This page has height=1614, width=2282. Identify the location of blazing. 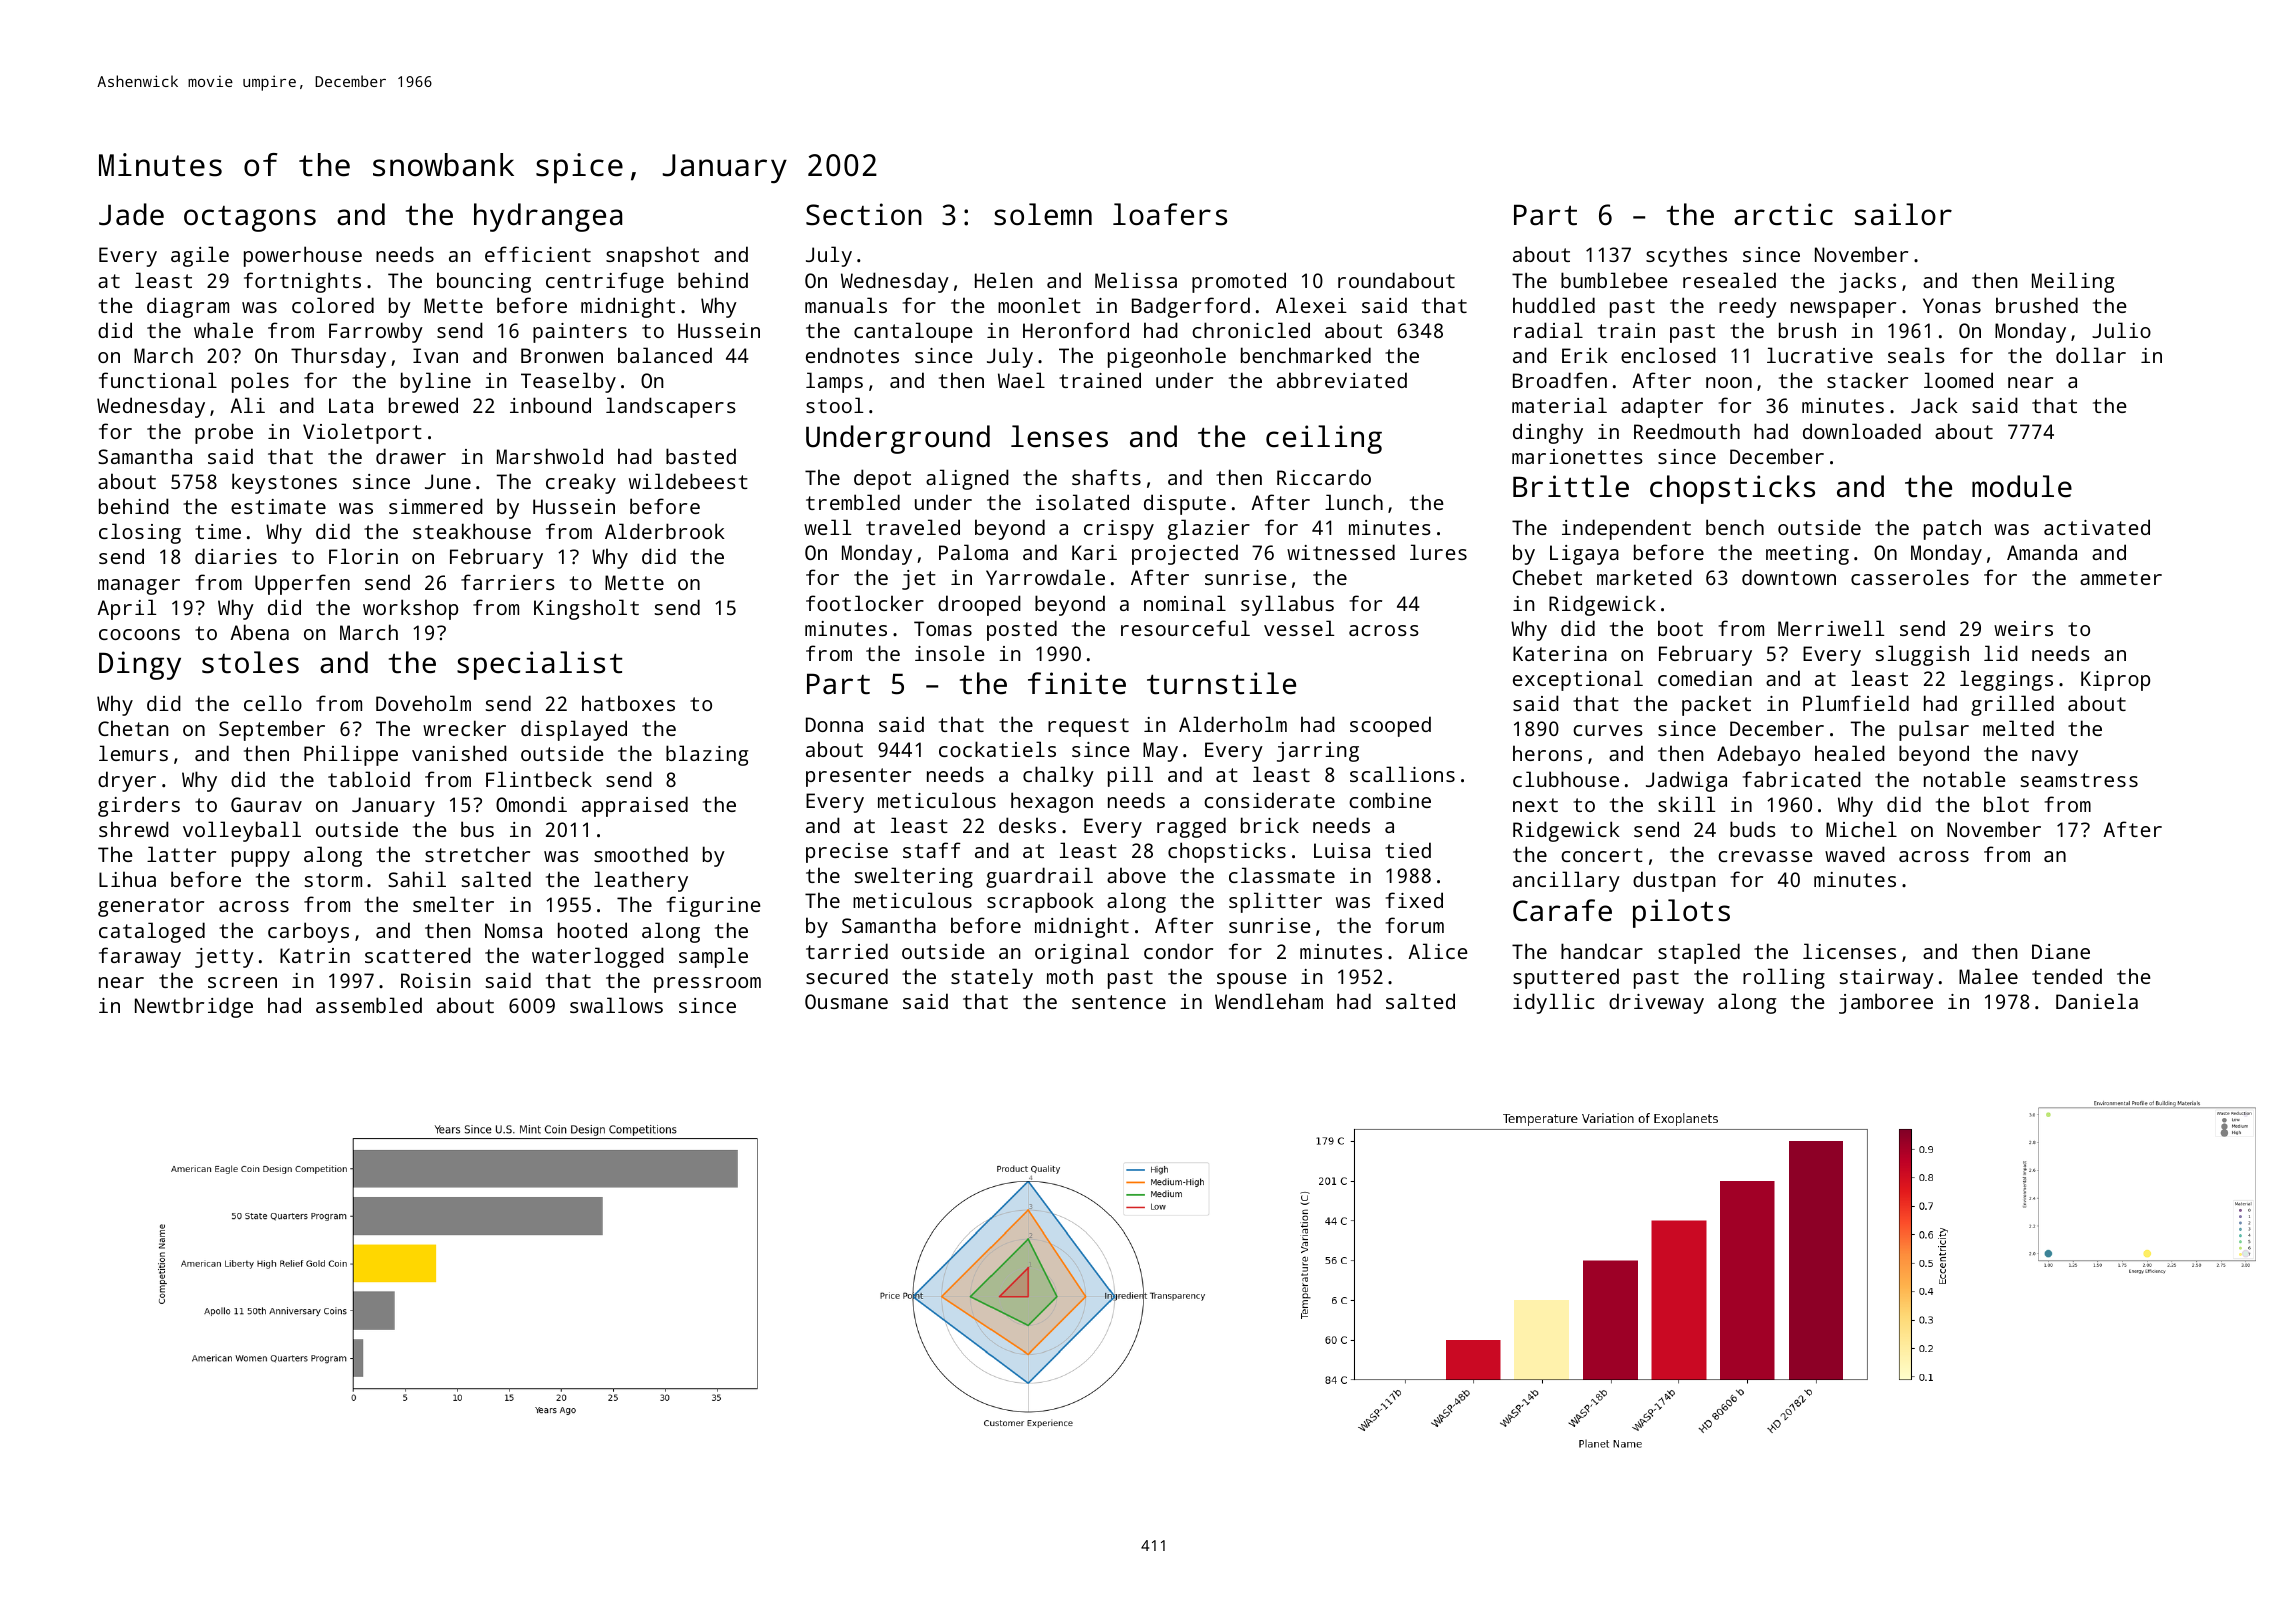
(707, 755).
